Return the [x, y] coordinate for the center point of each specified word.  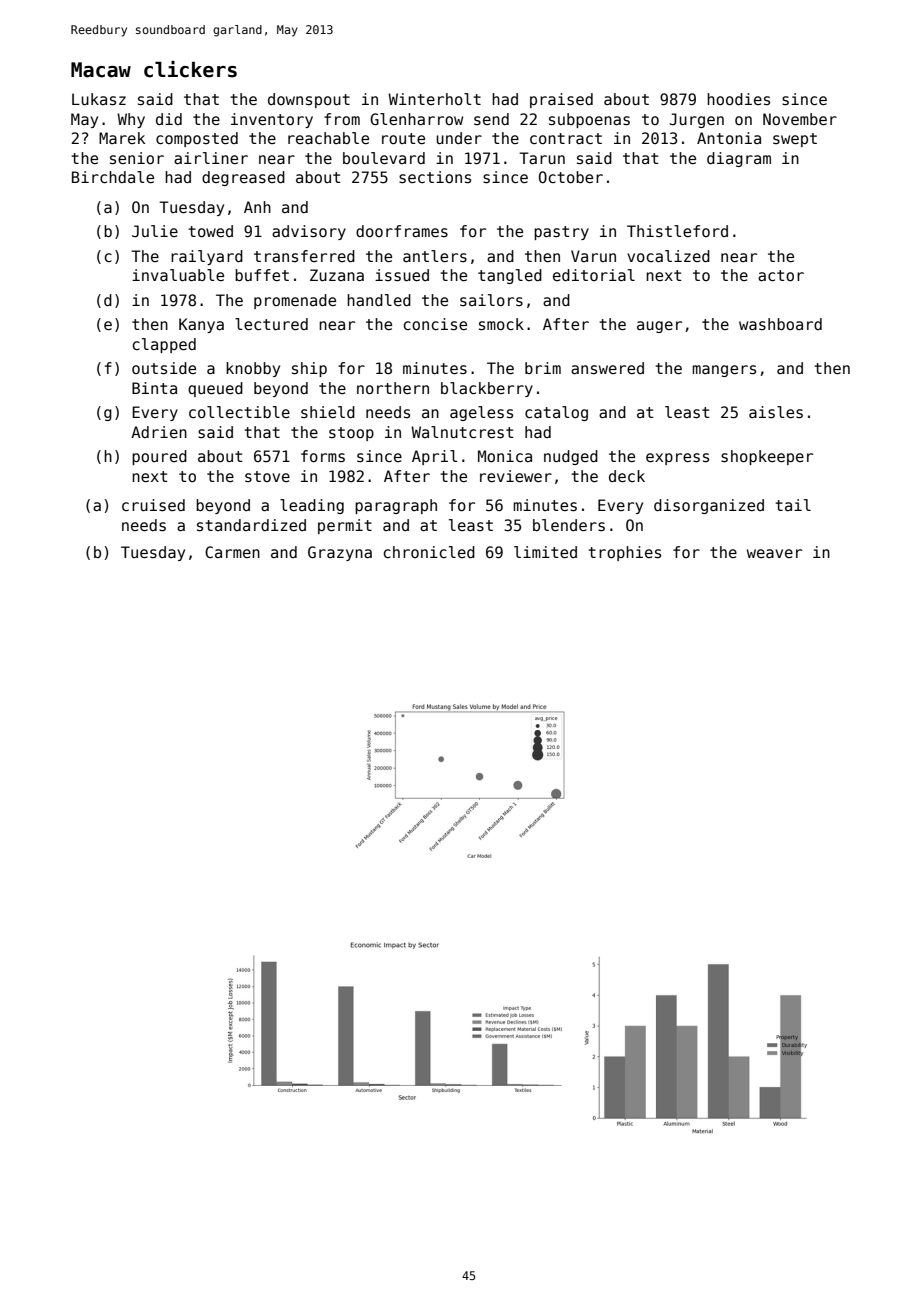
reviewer [516, 476]
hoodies [738, 99]
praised [561, 100]
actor [781, 275]
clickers [190, 69]
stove [267, 476]
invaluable [178, 275]
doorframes [402, 231]
